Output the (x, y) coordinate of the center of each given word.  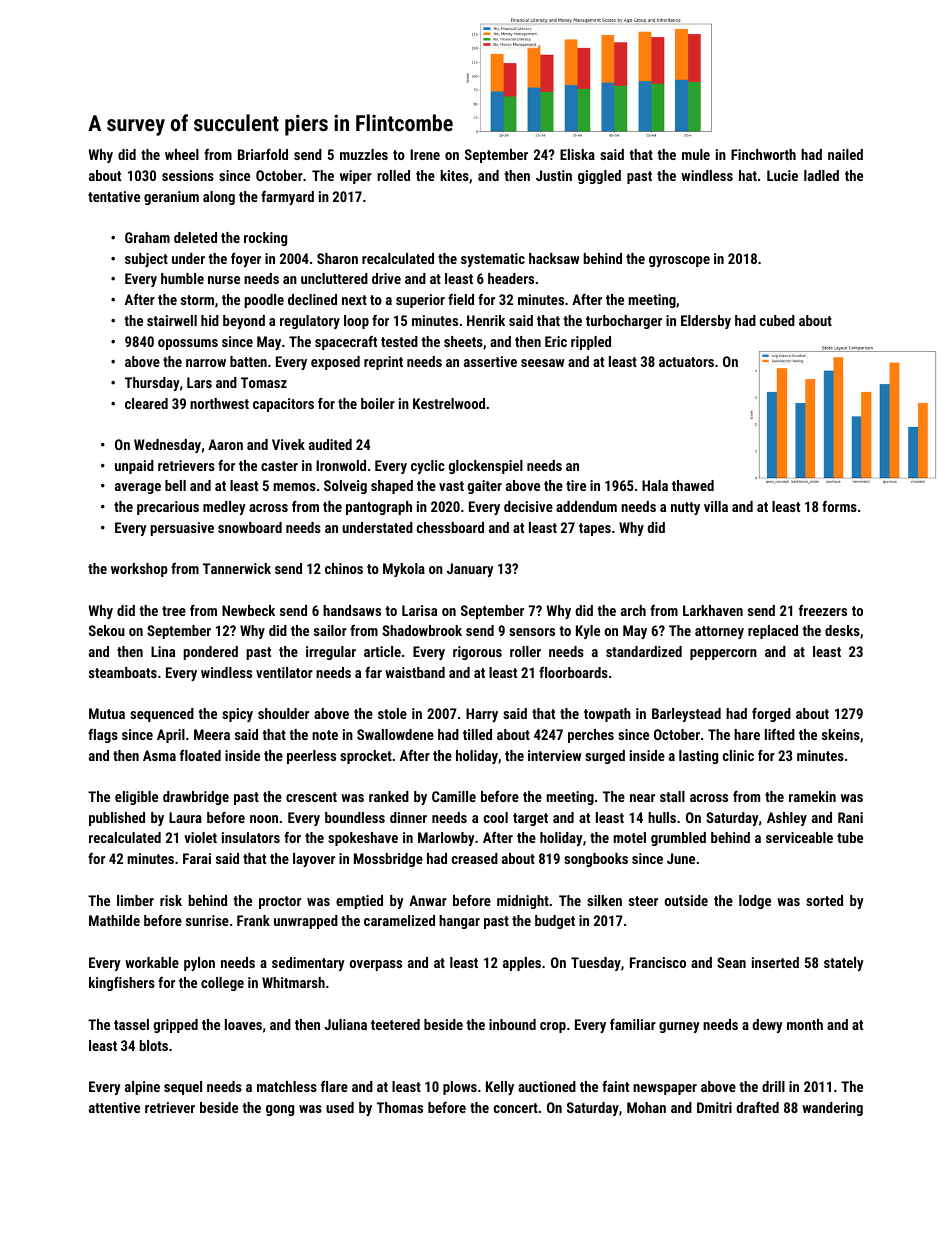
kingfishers (122, 984)
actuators (686, 362)
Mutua (107, 713)
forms (839, 506)
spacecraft (346, 343)
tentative (114, 196)
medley (224, 508)
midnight (523, 902)
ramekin (812, 796)
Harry (482, 715)
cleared (146, 403)
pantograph (379, 508)
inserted (775, 962)
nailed (845, 154)
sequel (183, 1088)
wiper (356, 177)
